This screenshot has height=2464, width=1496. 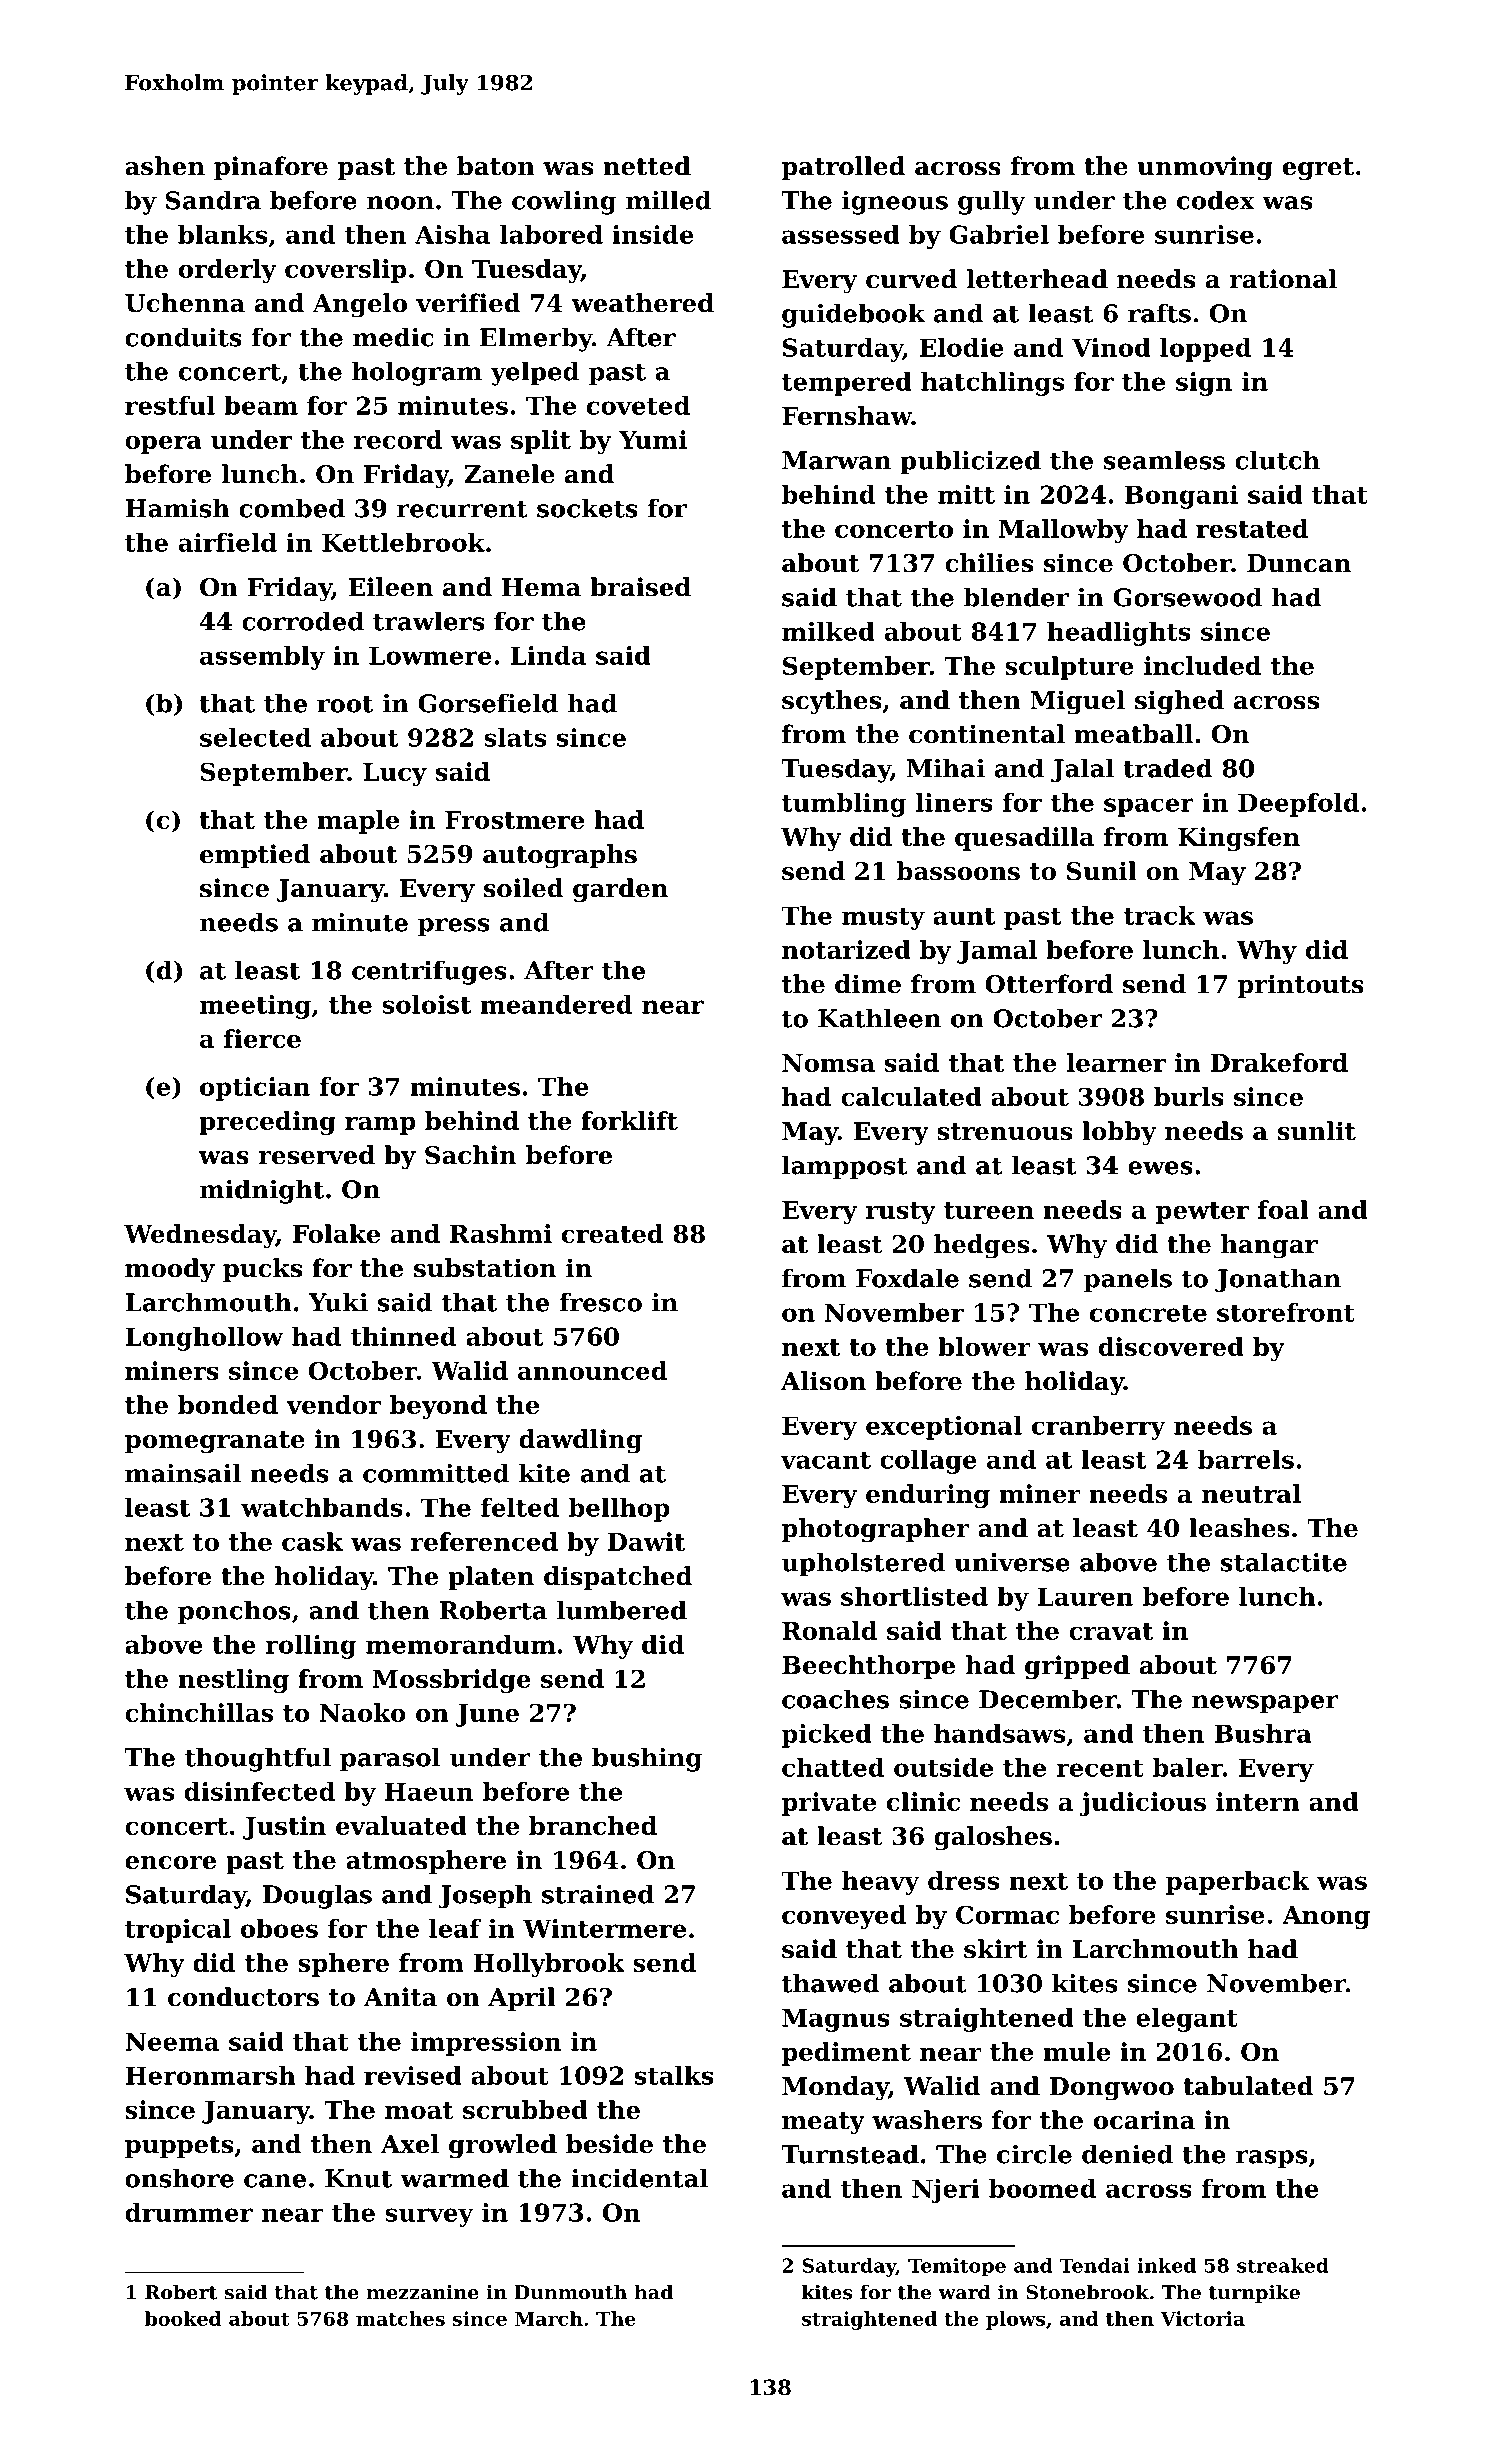 I want to click on fierce, so click(x=262, y=1038).
